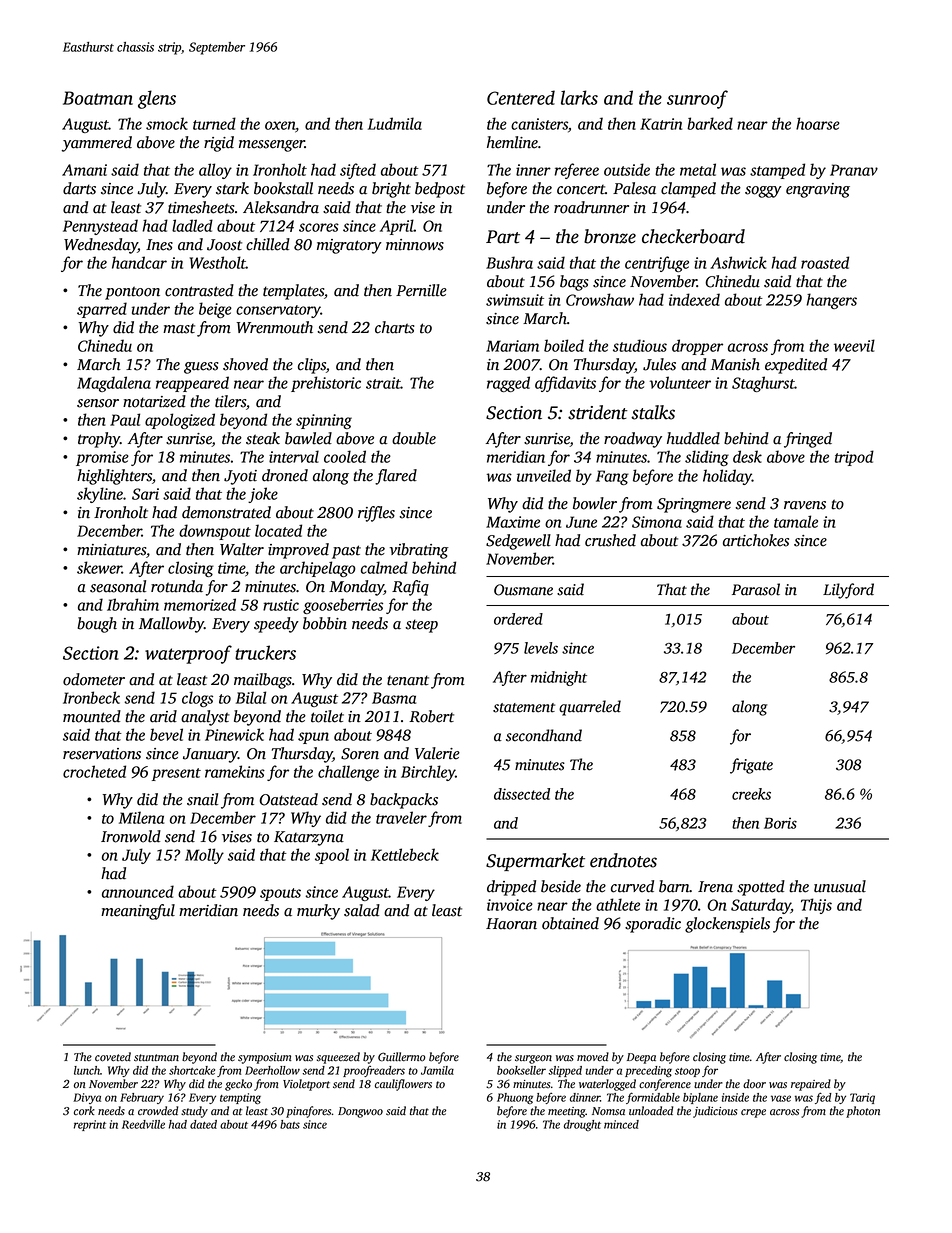  I want to click on prehistoric, so click(326, 384).
